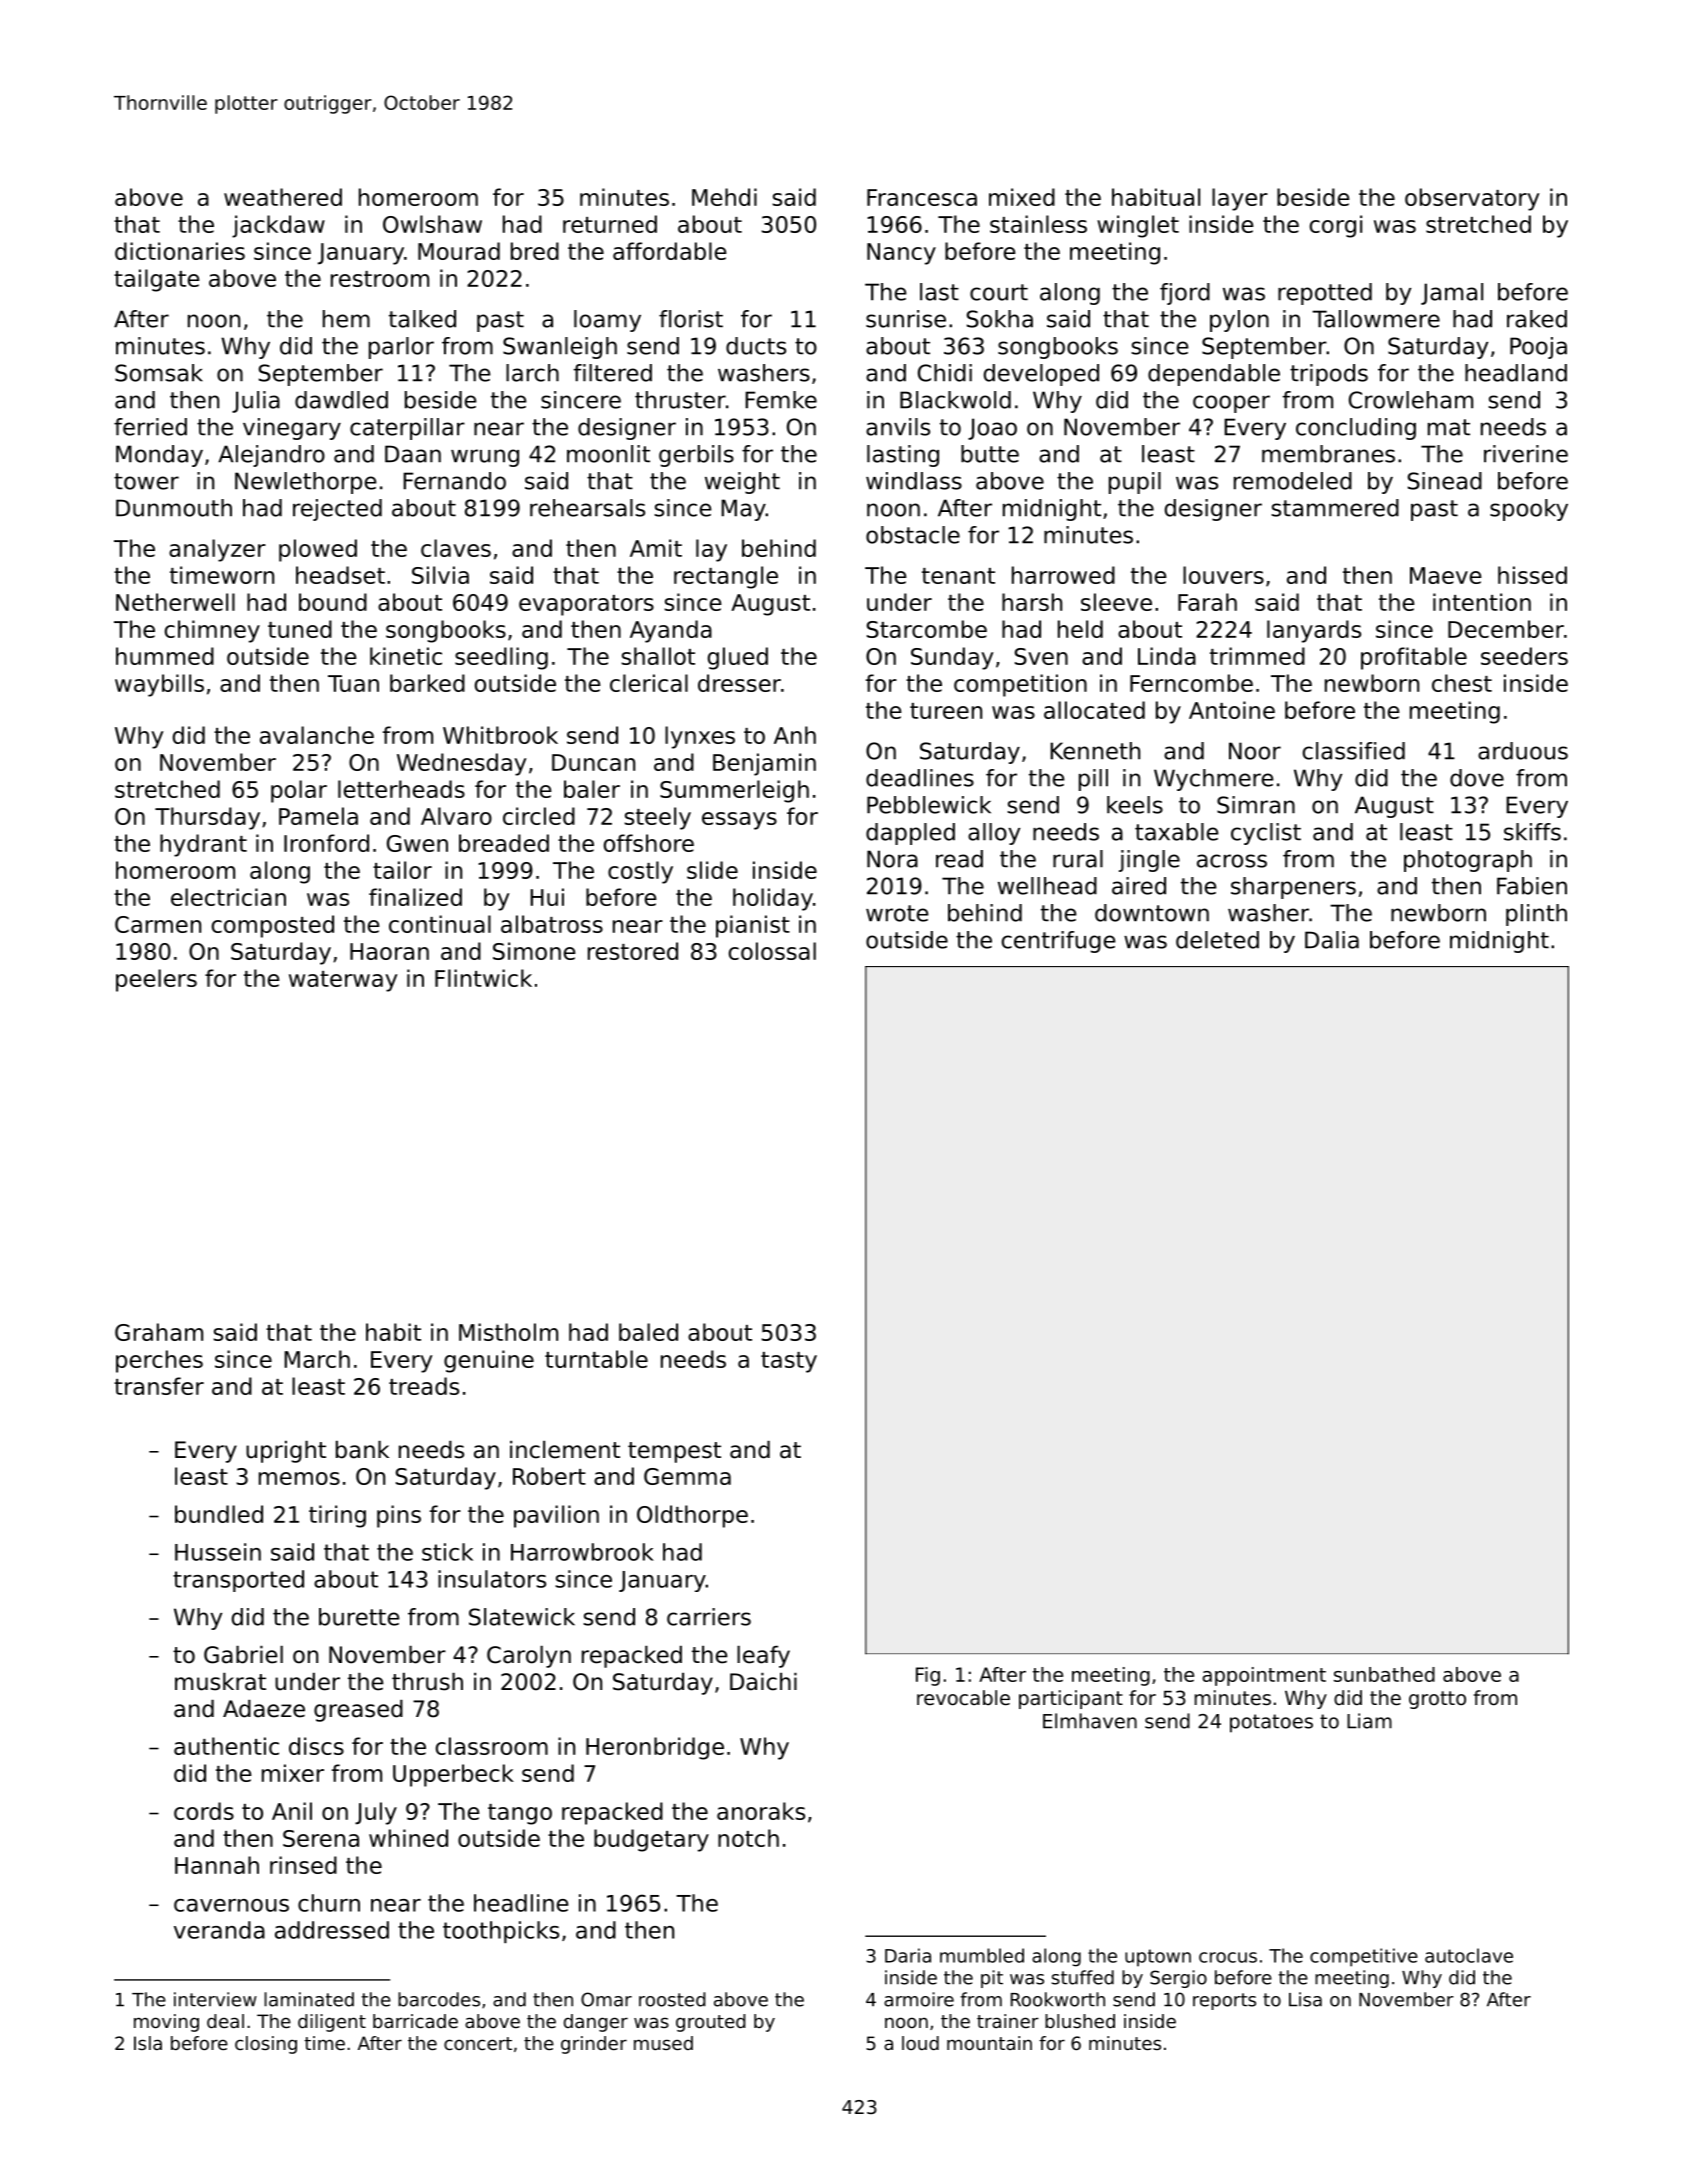  Describe the element at coordinates (1332, 940) in the screenshot. I see `Dalia` at that location.
